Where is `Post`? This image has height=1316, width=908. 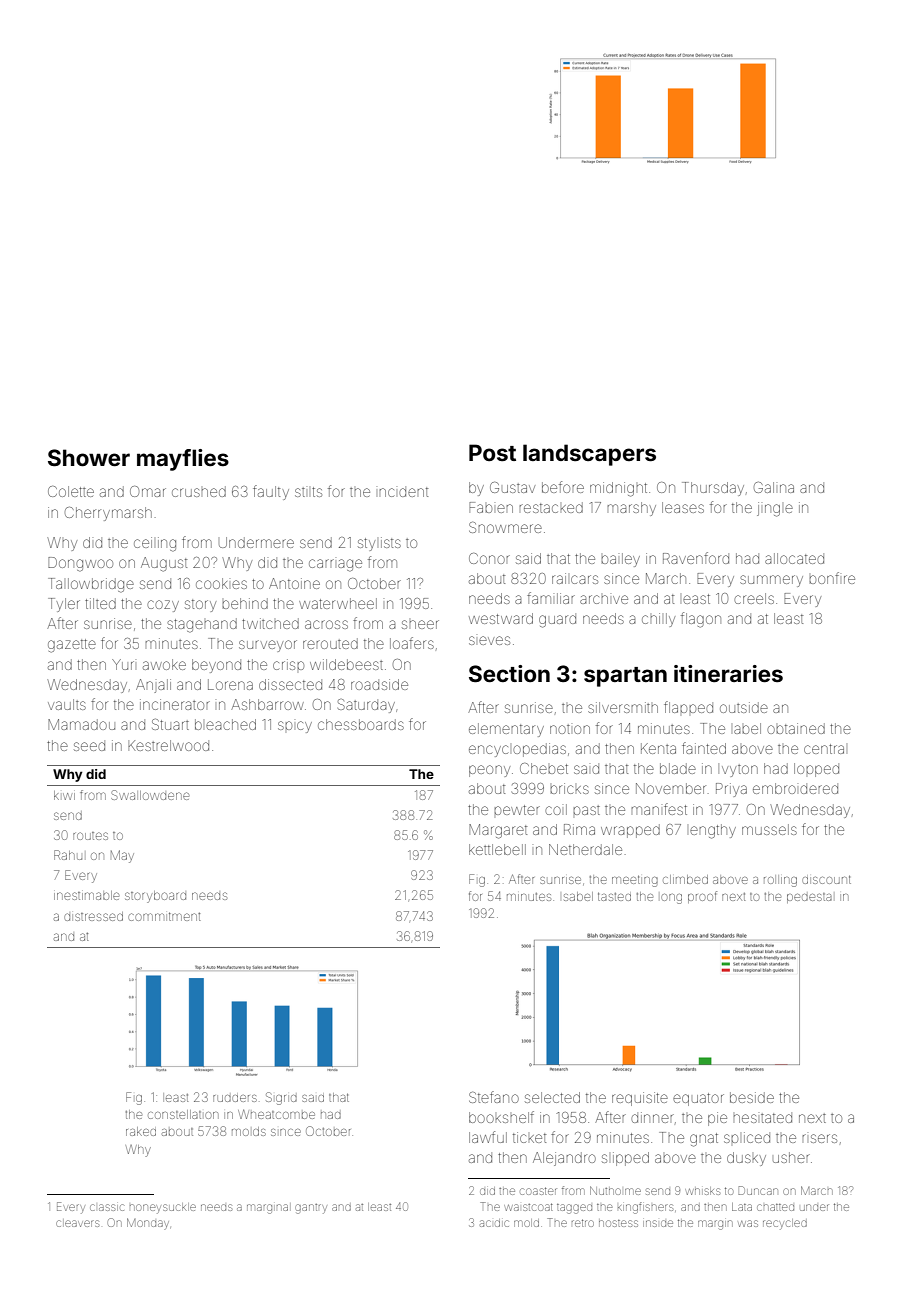 Post is located at coordinates (492, 452).
